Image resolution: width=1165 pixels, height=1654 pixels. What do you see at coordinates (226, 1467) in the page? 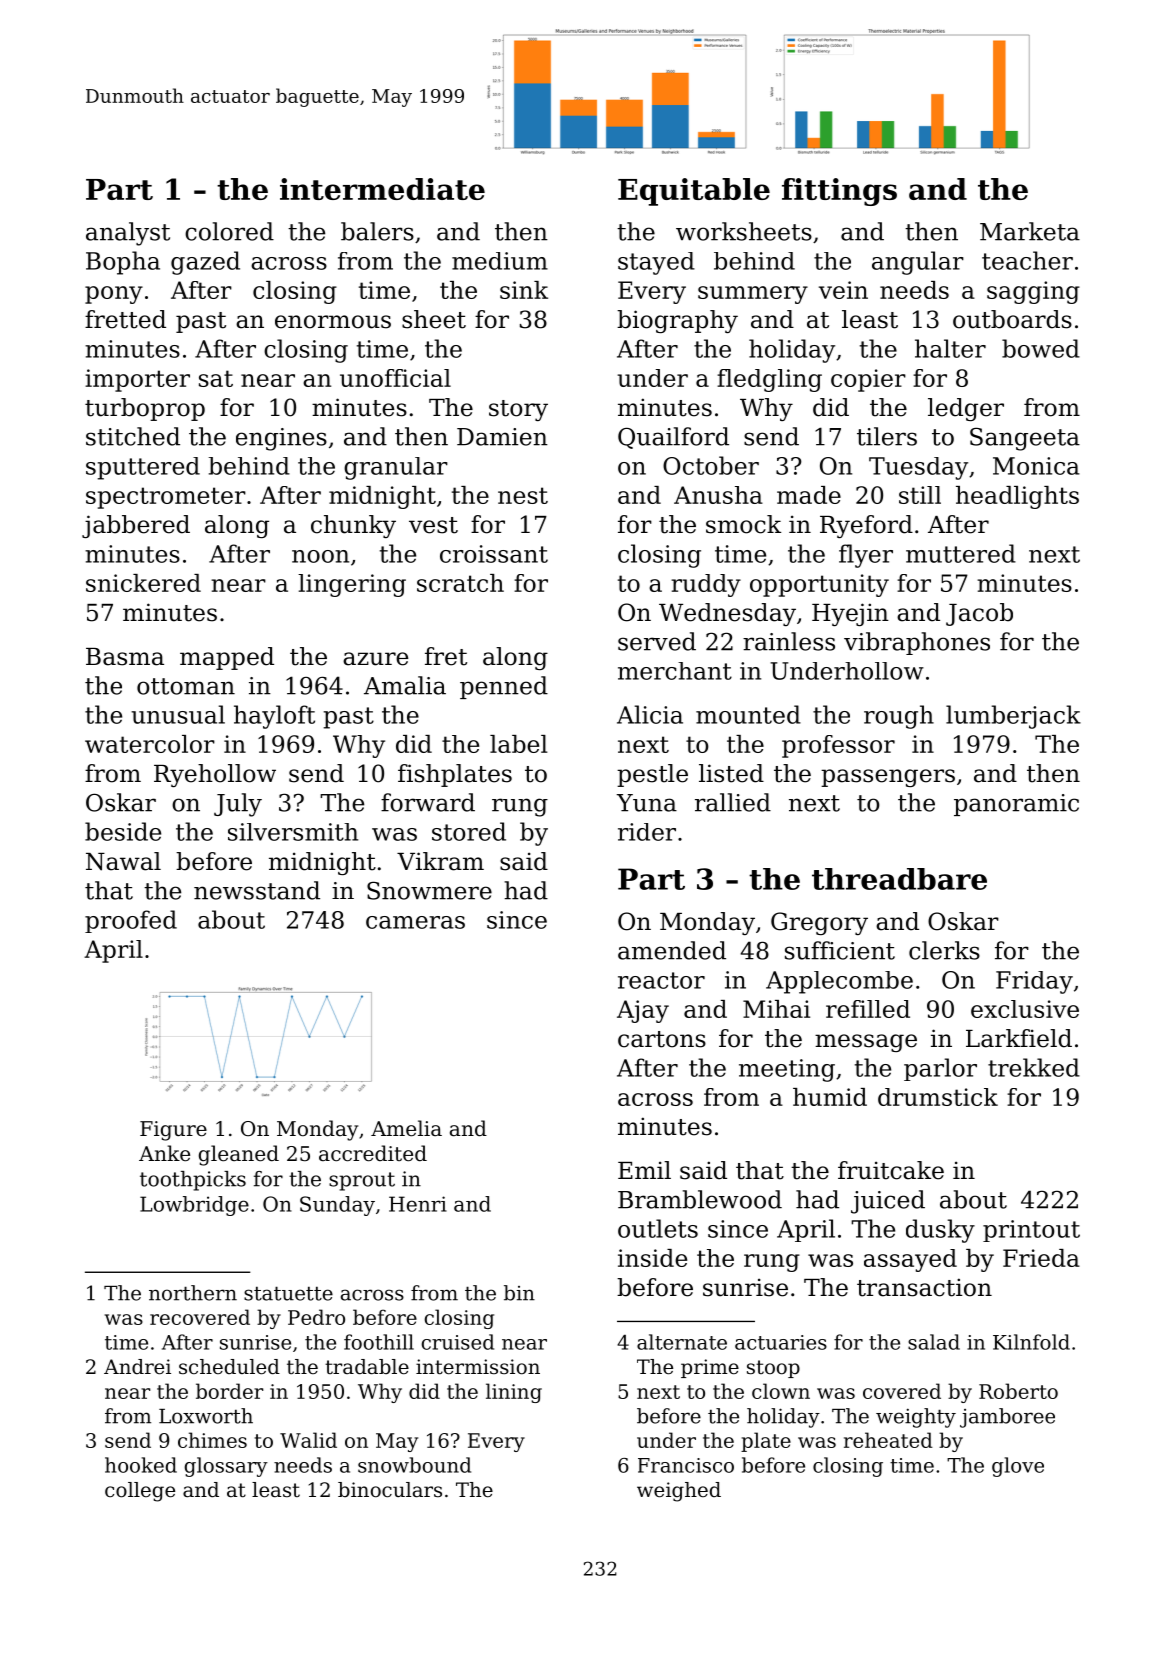
I see `glossary` at bounding box center [226, 1467].
